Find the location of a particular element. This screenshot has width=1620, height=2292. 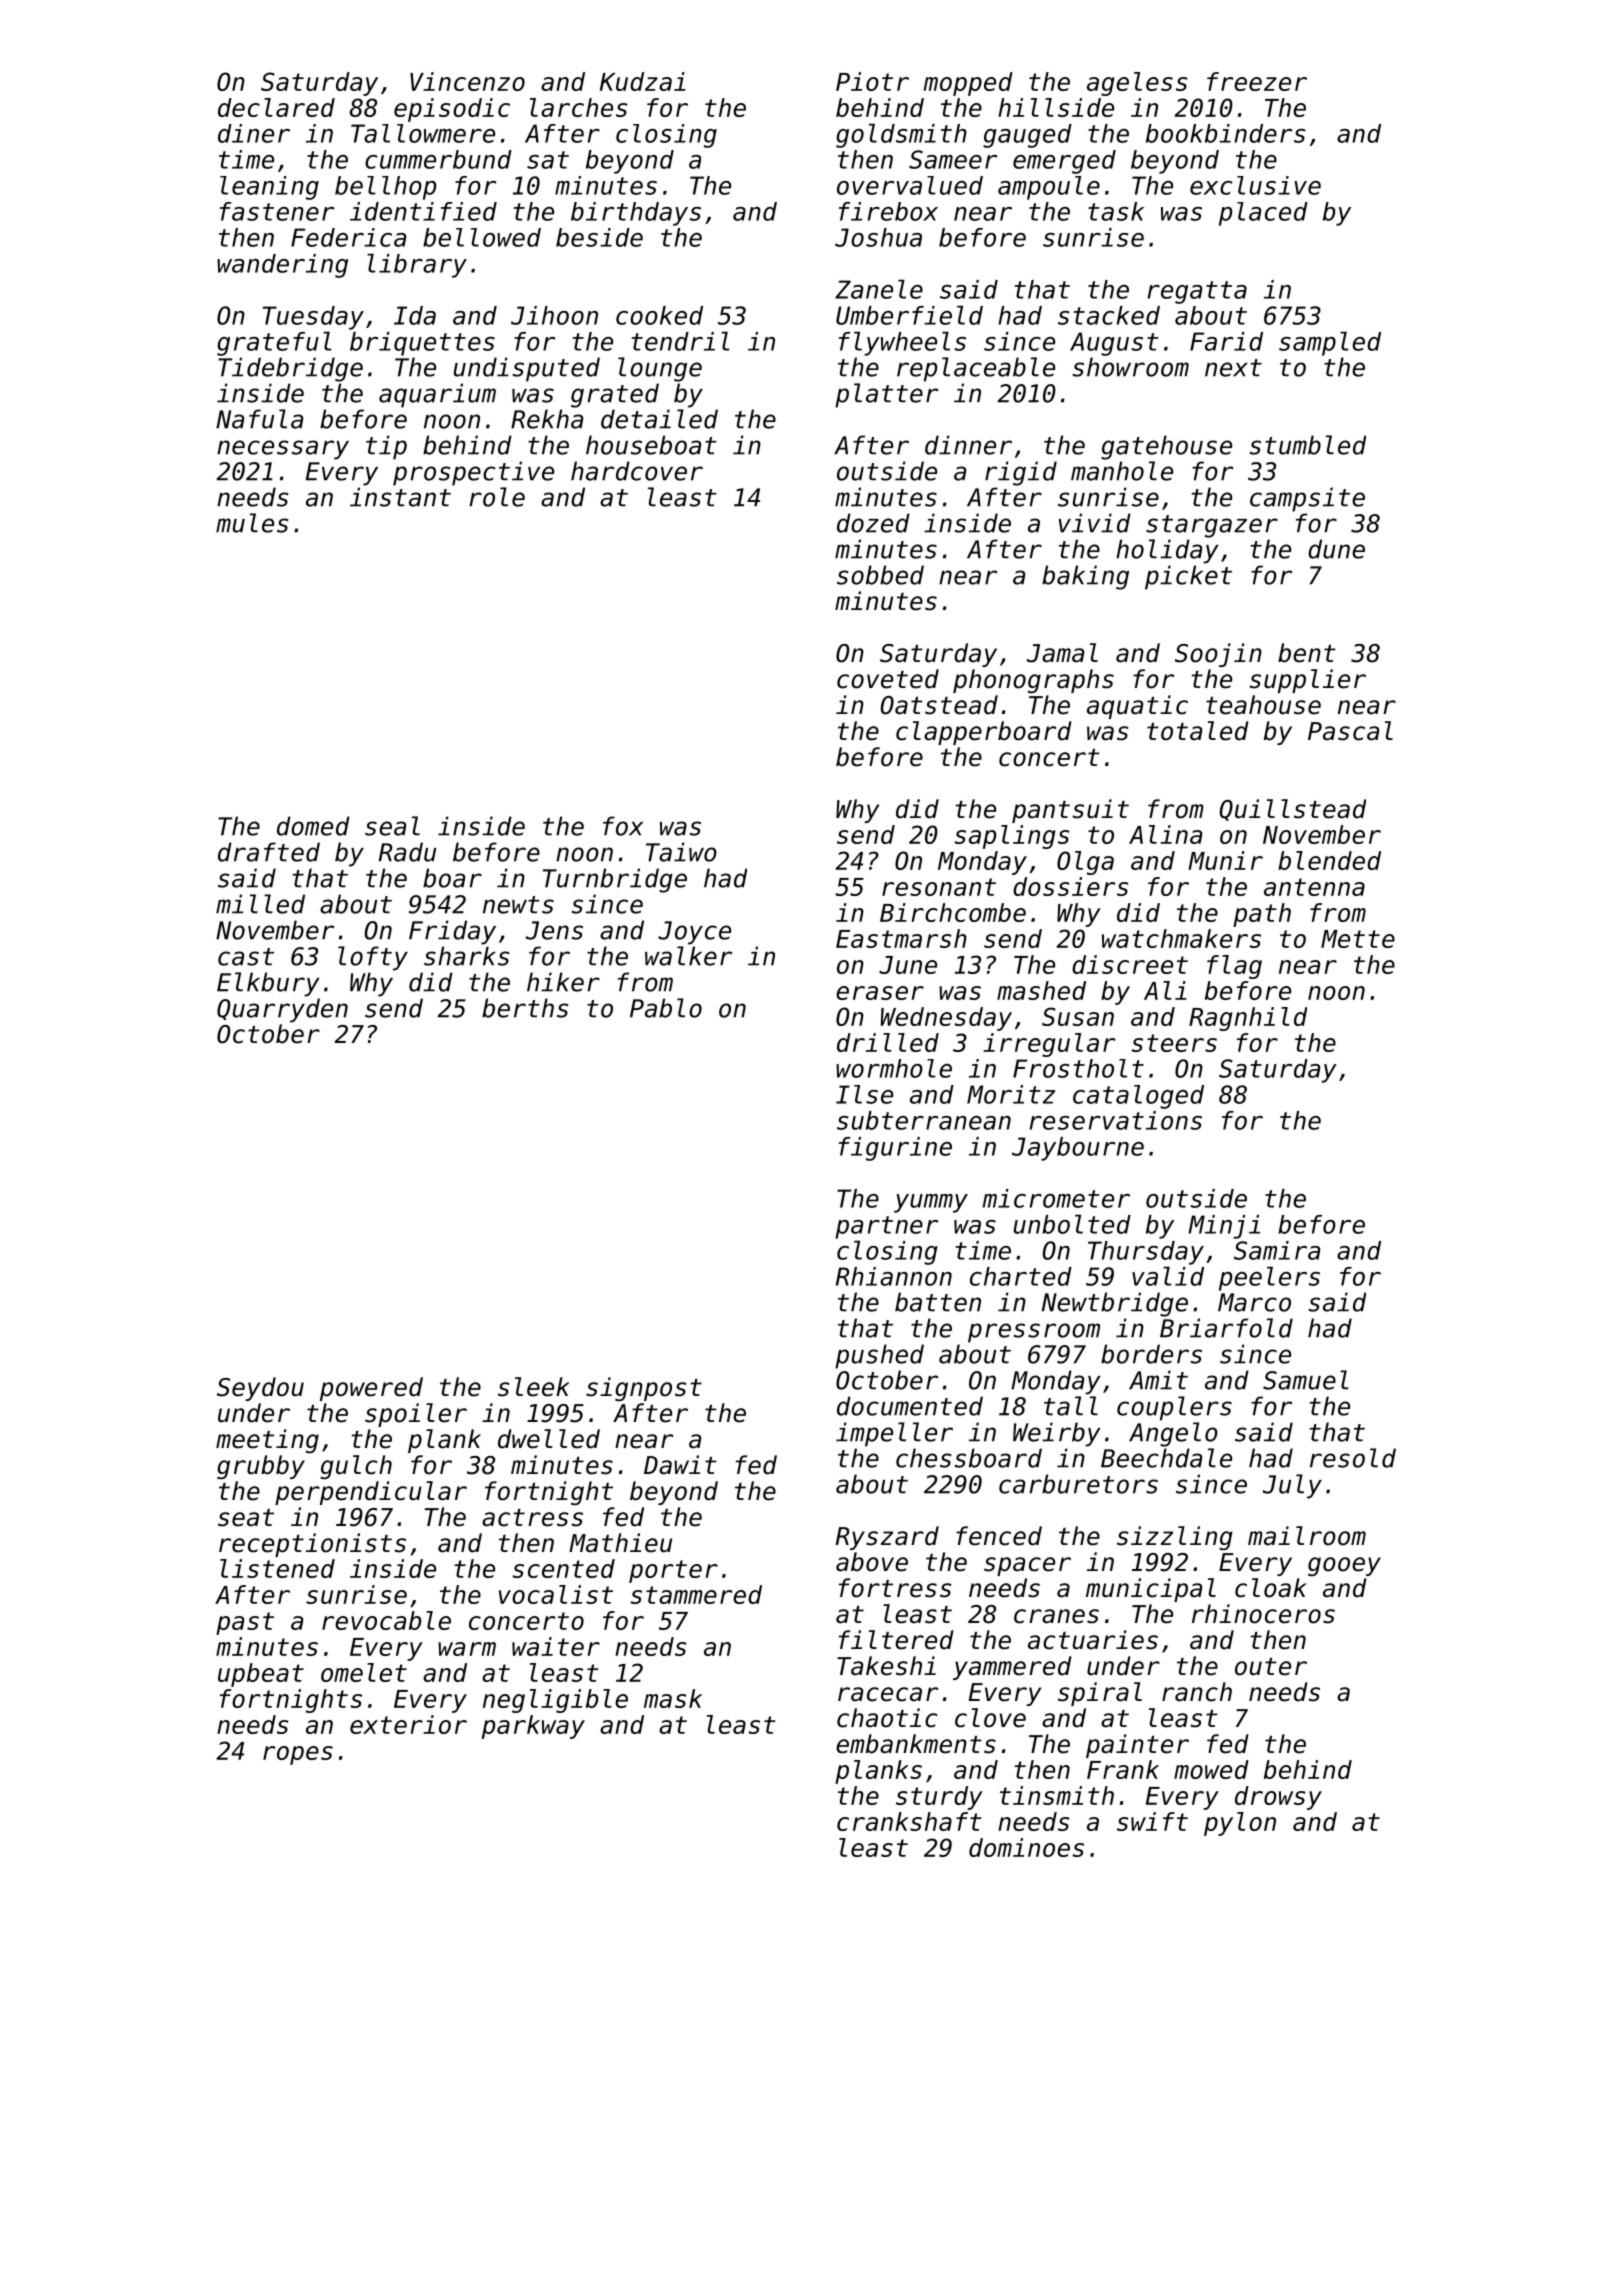

declared is located at coordinates (276, 107).
